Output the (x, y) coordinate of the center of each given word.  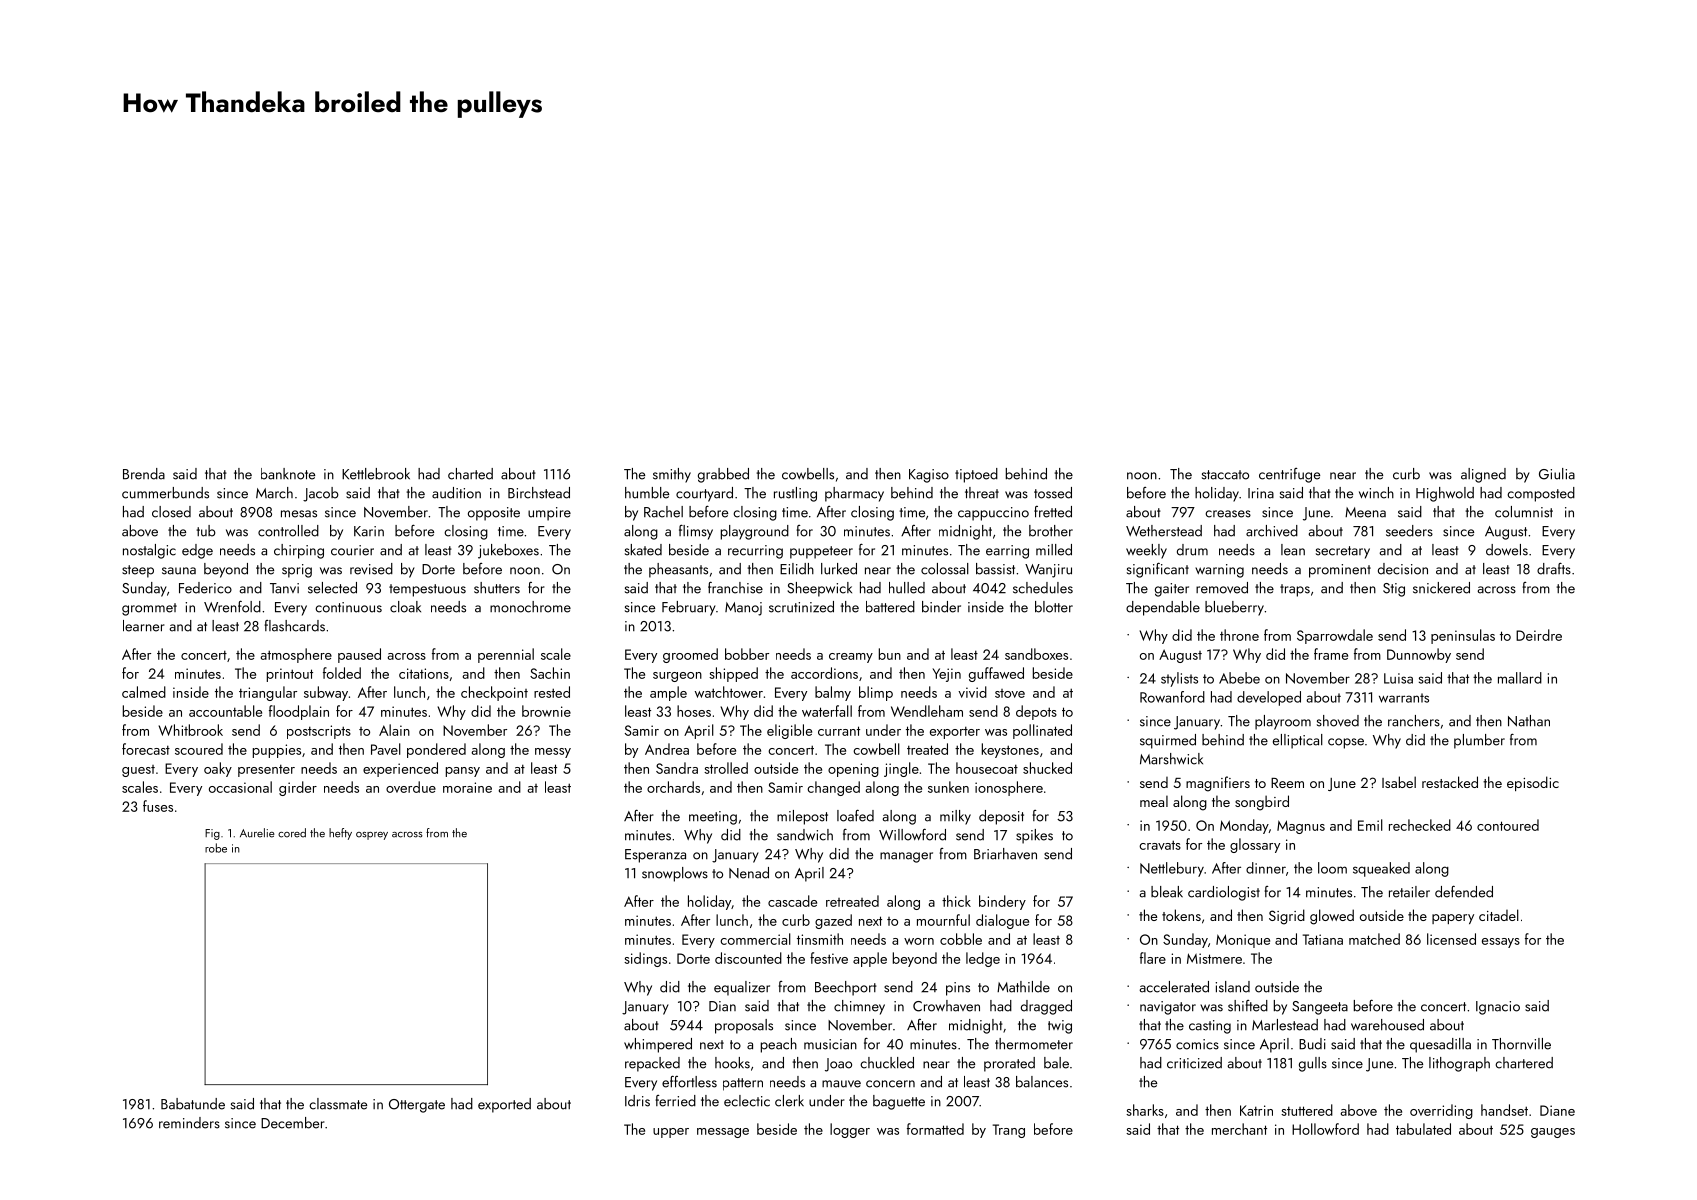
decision (1403, 569)
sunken (948, 787)
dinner (1266, 868)
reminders (189, 1123)
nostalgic (149, 551)
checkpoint (494, 693)
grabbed (723, 475)
